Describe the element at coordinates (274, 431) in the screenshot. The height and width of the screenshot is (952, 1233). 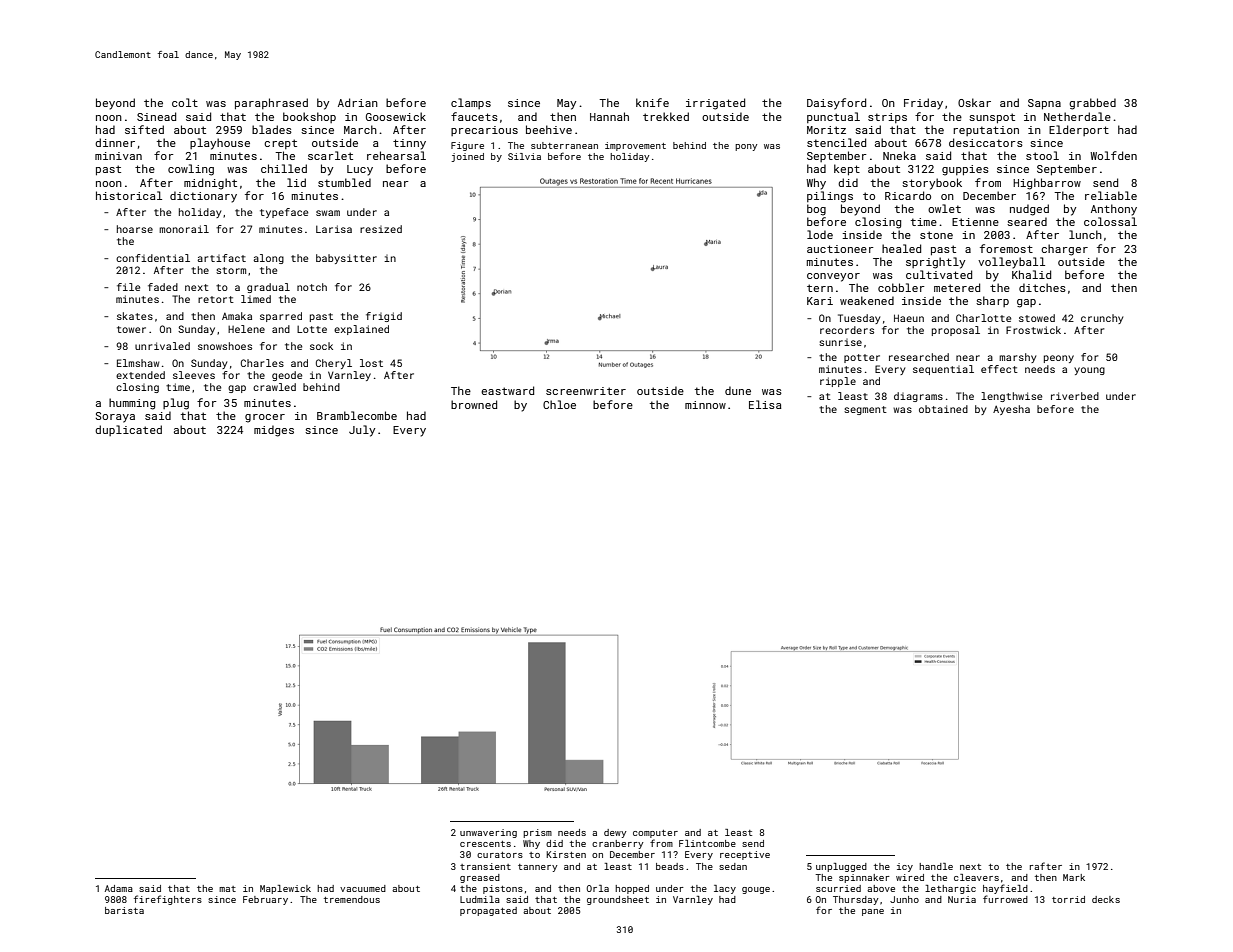
I see `midges` at that location.
